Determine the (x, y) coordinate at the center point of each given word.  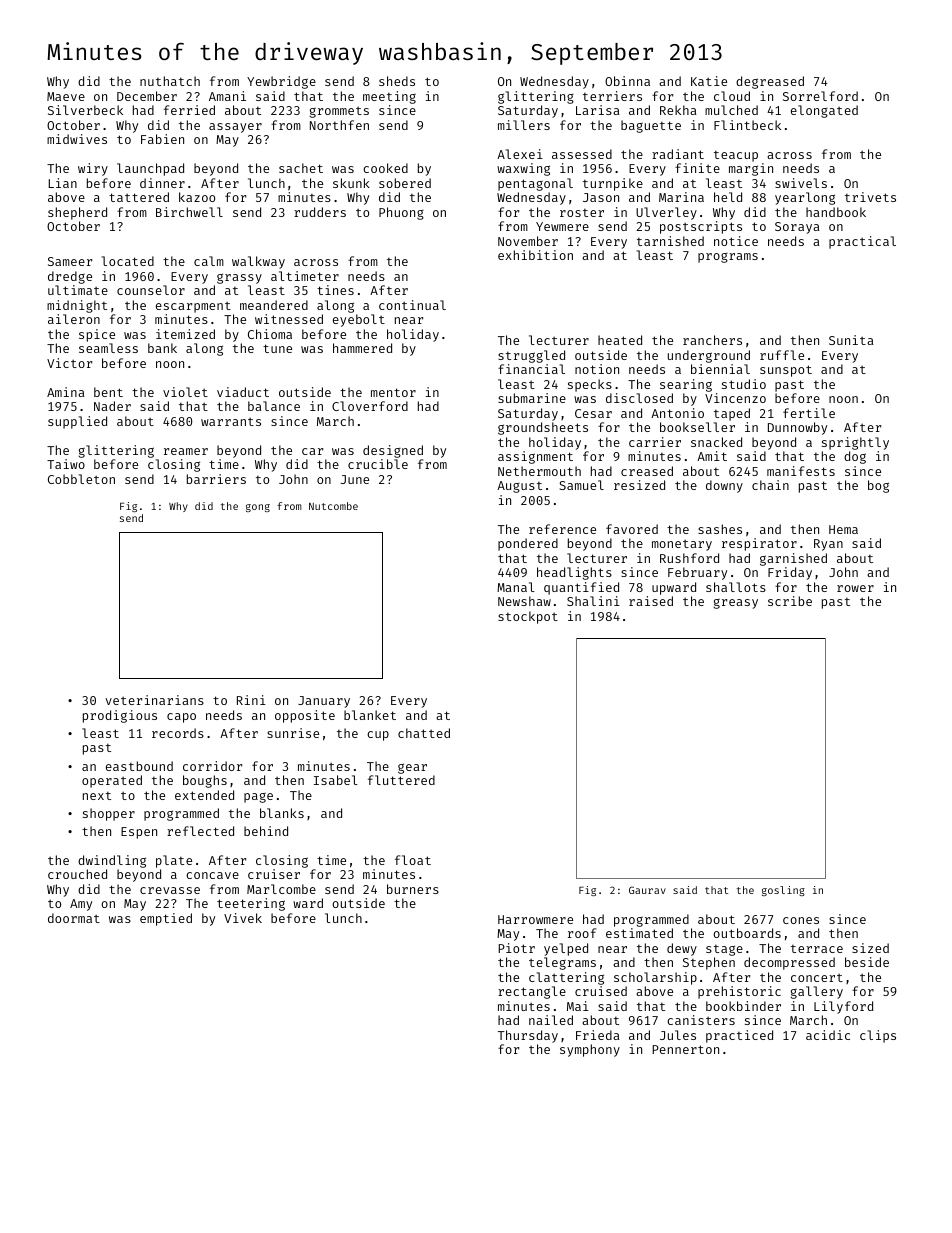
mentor (393, 392)
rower (855, 588)
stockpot (528, 617)
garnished (793, 559)
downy (724, 486)
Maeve (66, 96)
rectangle (532, 992)
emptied (166, 919)
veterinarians (154, 700)
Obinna (627, 81)
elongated (824, 111)
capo (181, 718)
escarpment (193, 307)
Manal (516, 587)
